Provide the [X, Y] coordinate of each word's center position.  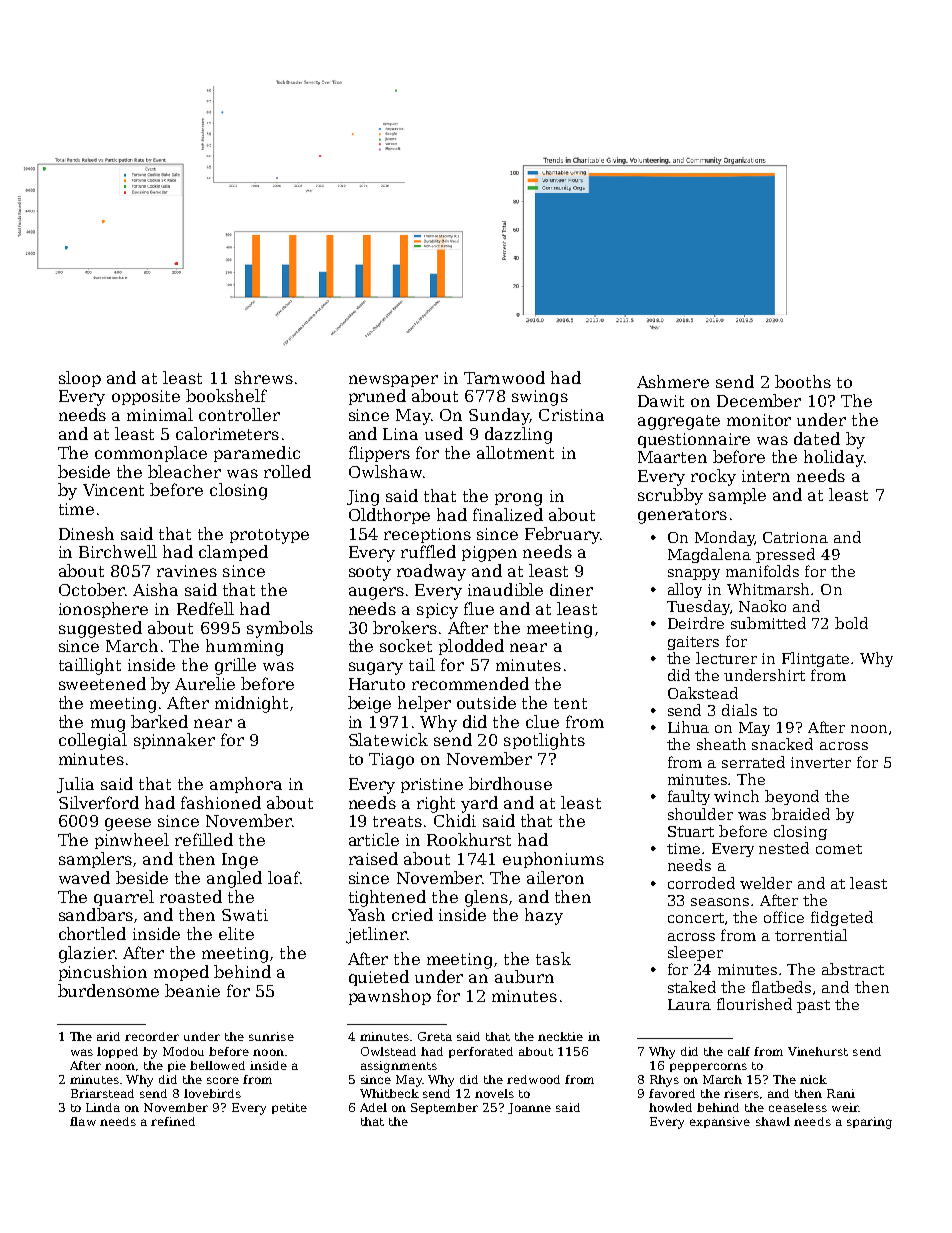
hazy [544, 916]
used [444, 433]
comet [839, 849]
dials [739, 710]
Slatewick [388, 739]
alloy [685, 590]
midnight [251, 704]
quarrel [124, 898]
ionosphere [103, 610]
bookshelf [226, 395]
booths [803, 381]
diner [571, 589]
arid [108, 1036]
